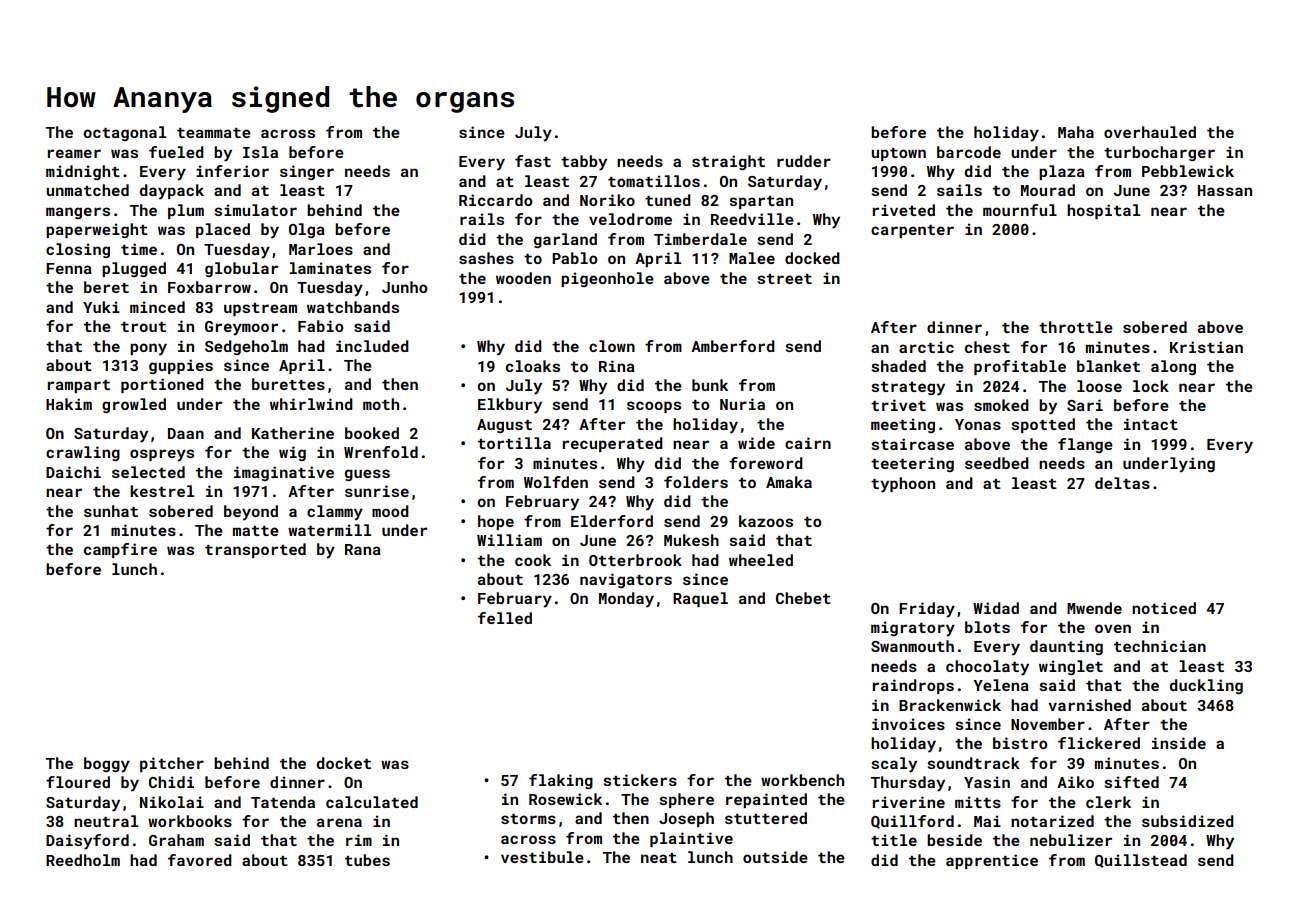 The height and width of the document is (924, 1308). Describe the element at coordinates (733, 346) in the document. I see `Amberford` at that location.
